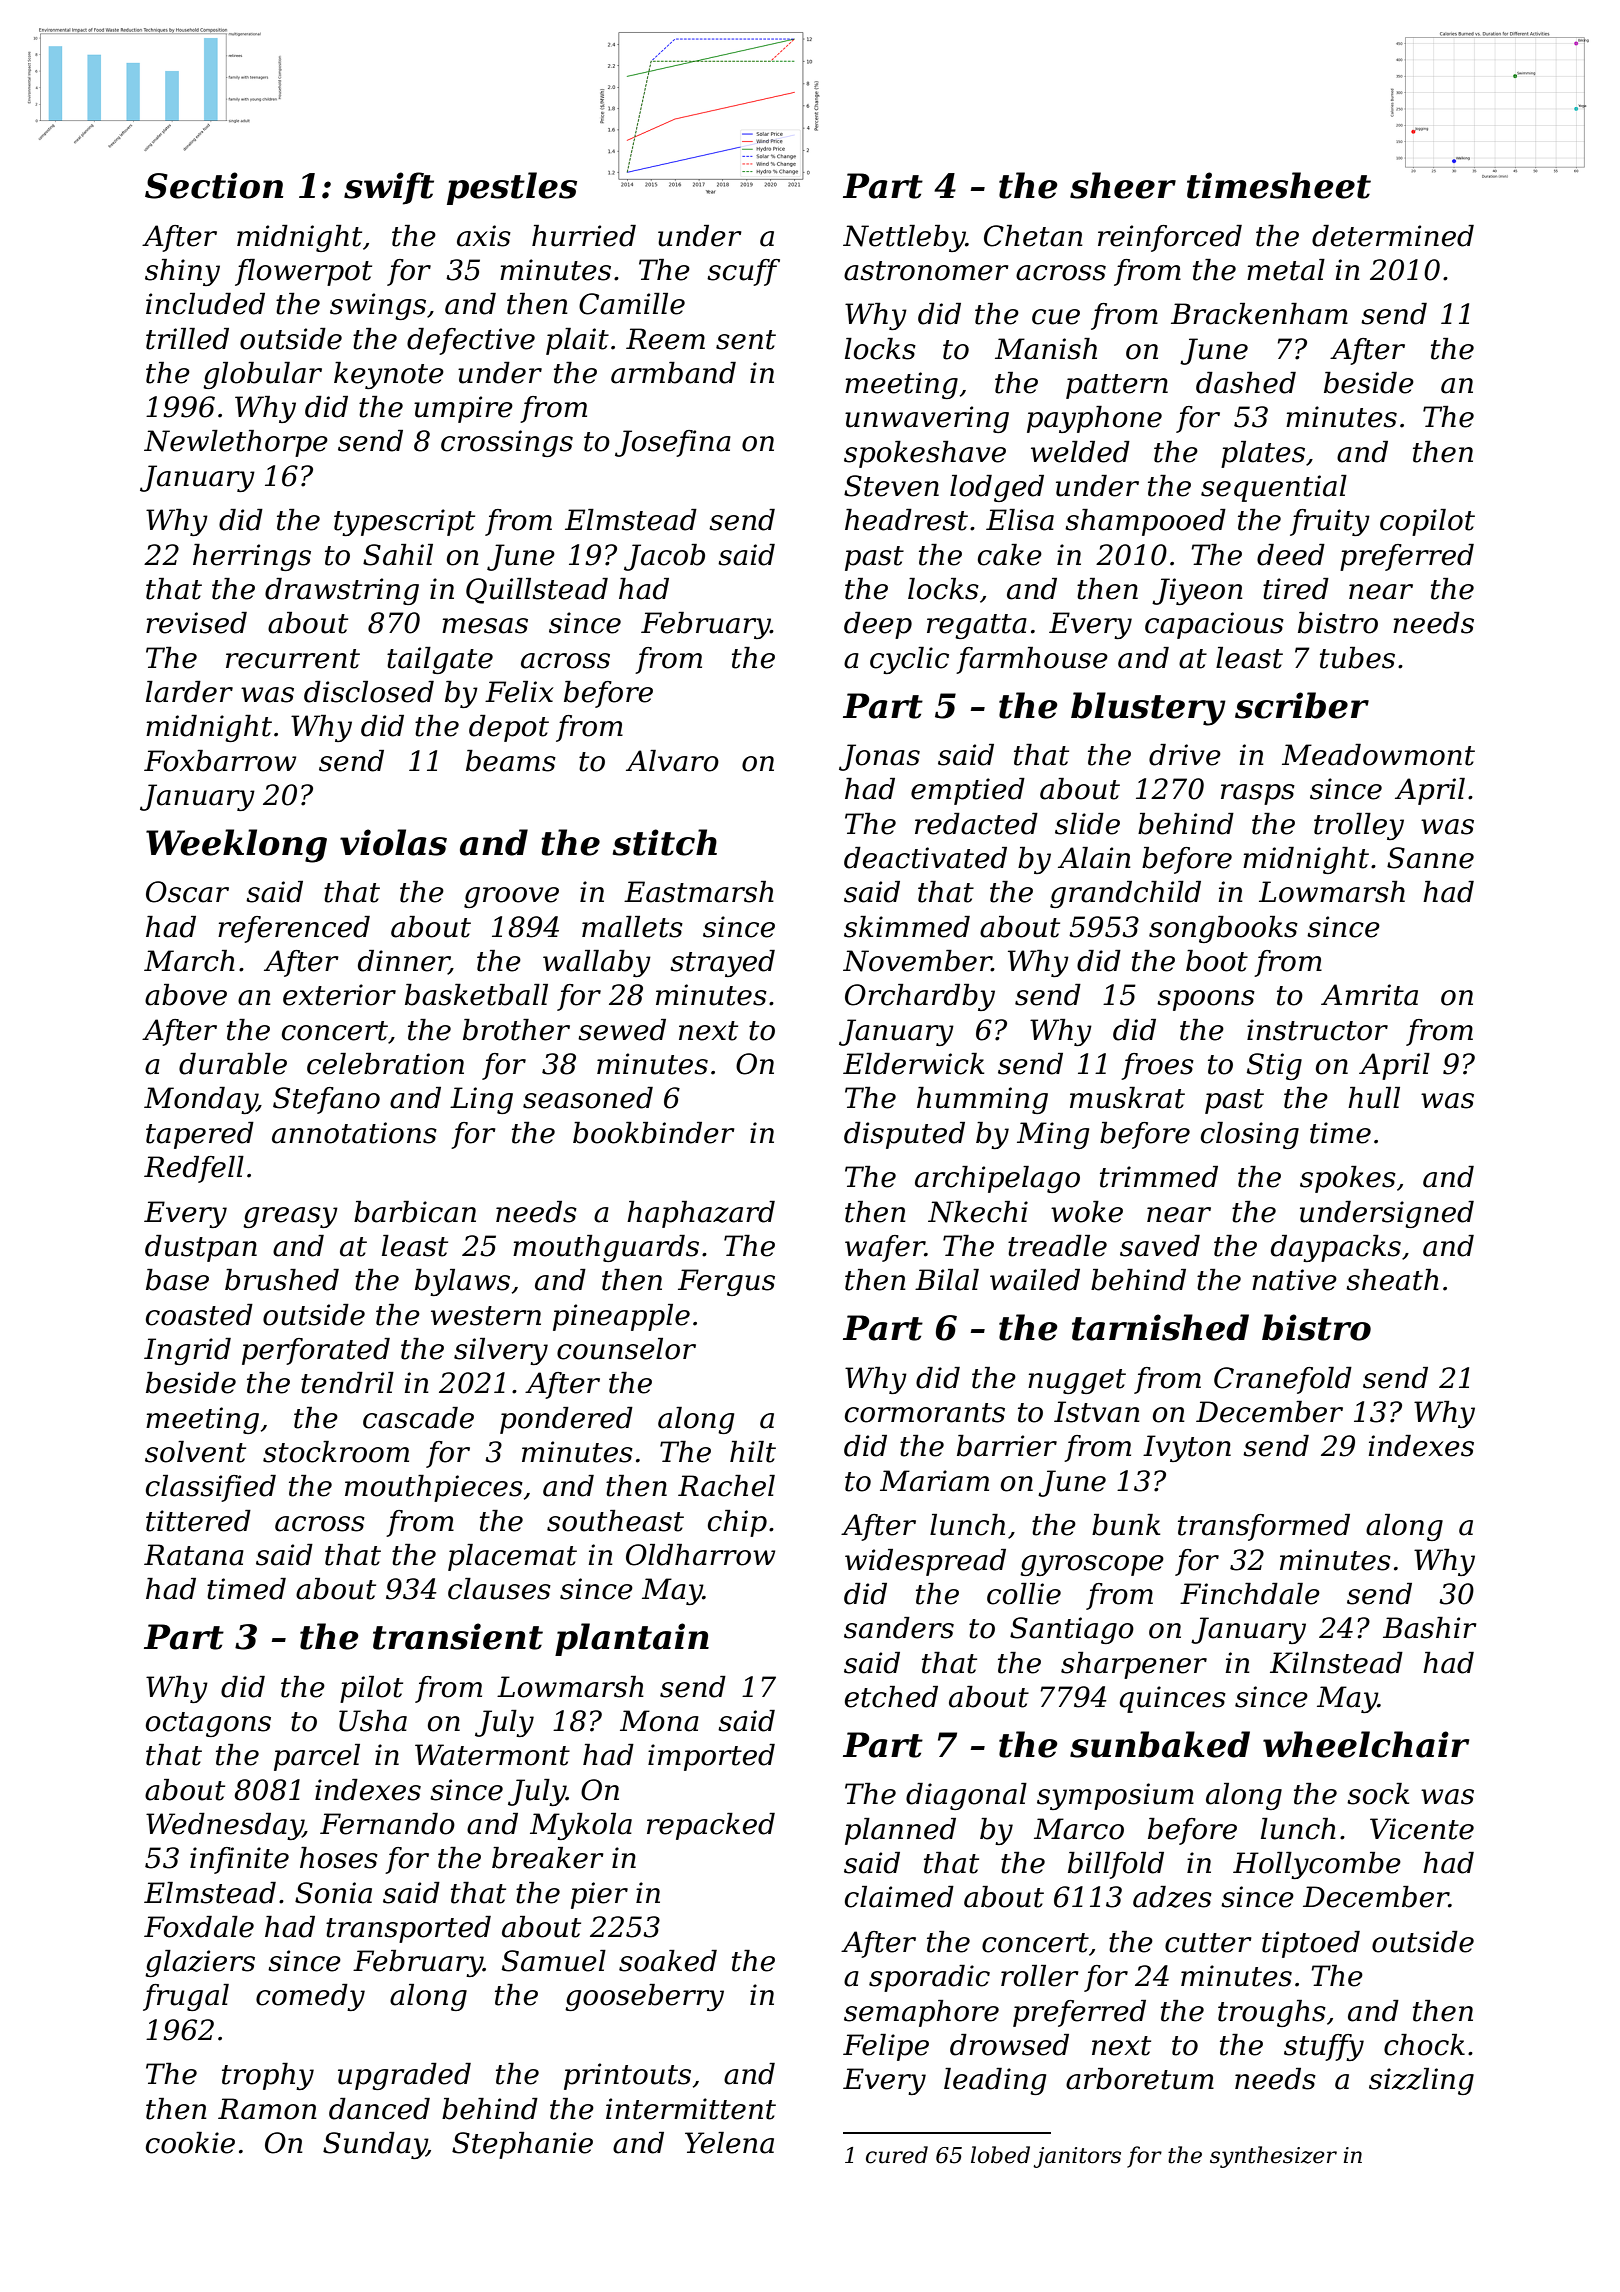  What do you see at coordinates (584, 236) in the document?
I see `hurried` at bounding box center [584, 236].
